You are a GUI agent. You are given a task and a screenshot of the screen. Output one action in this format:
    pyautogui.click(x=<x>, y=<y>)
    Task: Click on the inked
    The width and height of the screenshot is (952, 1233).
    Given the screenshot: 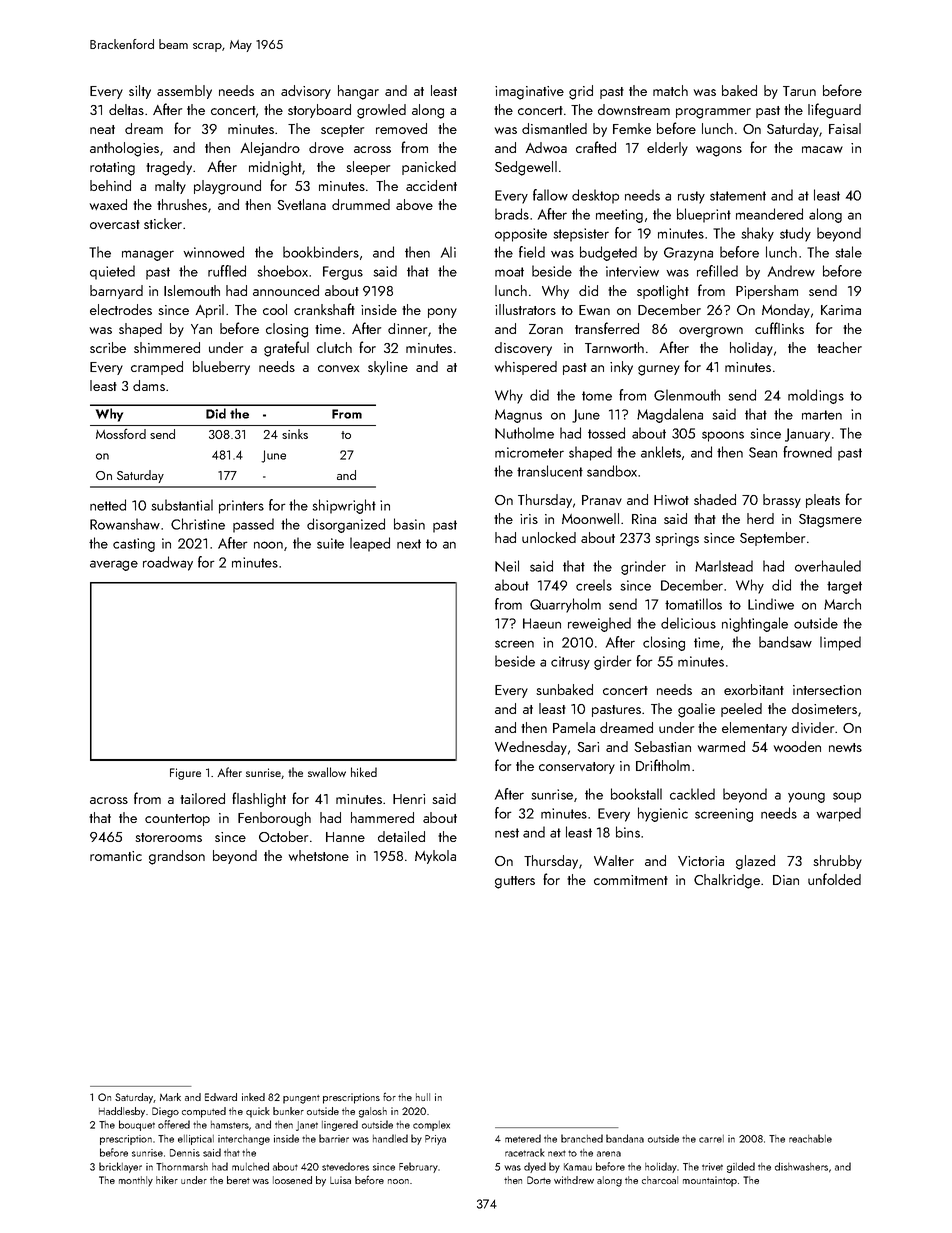 What is the action you would take?
    pyautogui.click(x=253, y=1097)
